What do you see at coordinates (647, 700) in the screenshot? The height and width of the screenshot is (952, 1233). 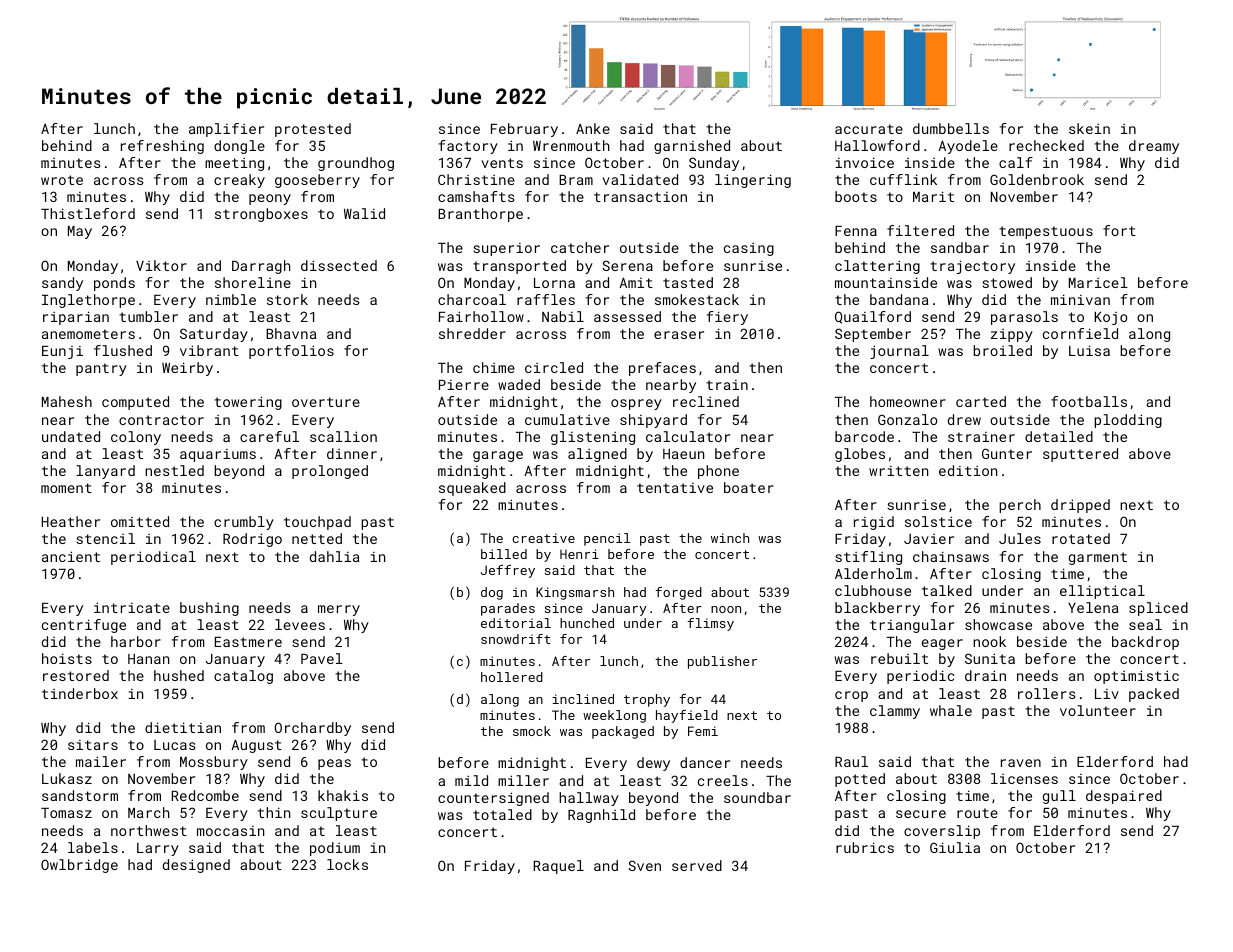 I see `trophy` at bounding box center [647, 700].
